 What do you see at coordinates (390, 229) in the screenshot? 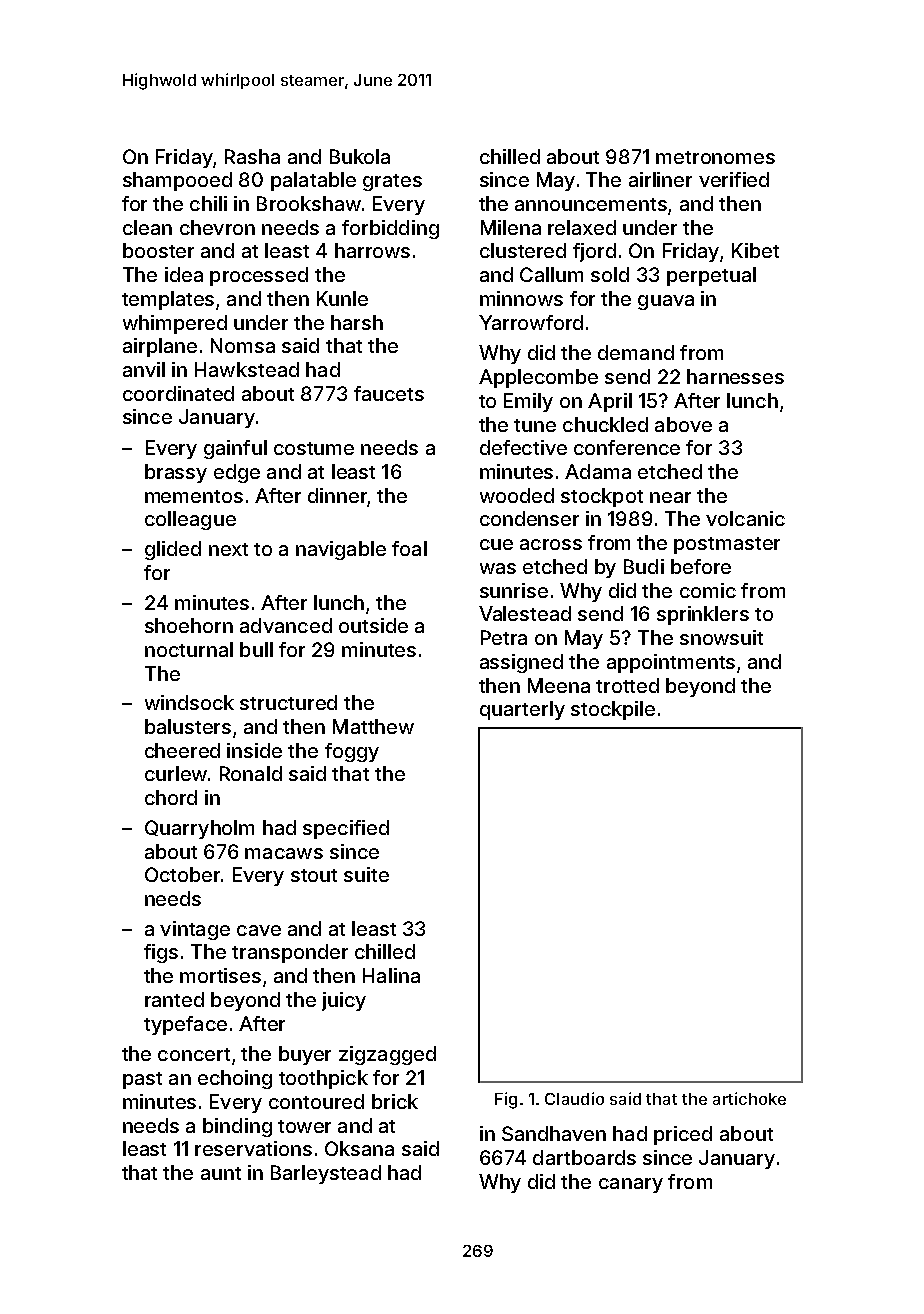
I see `forbidding` at bounding box center [390, 229].
